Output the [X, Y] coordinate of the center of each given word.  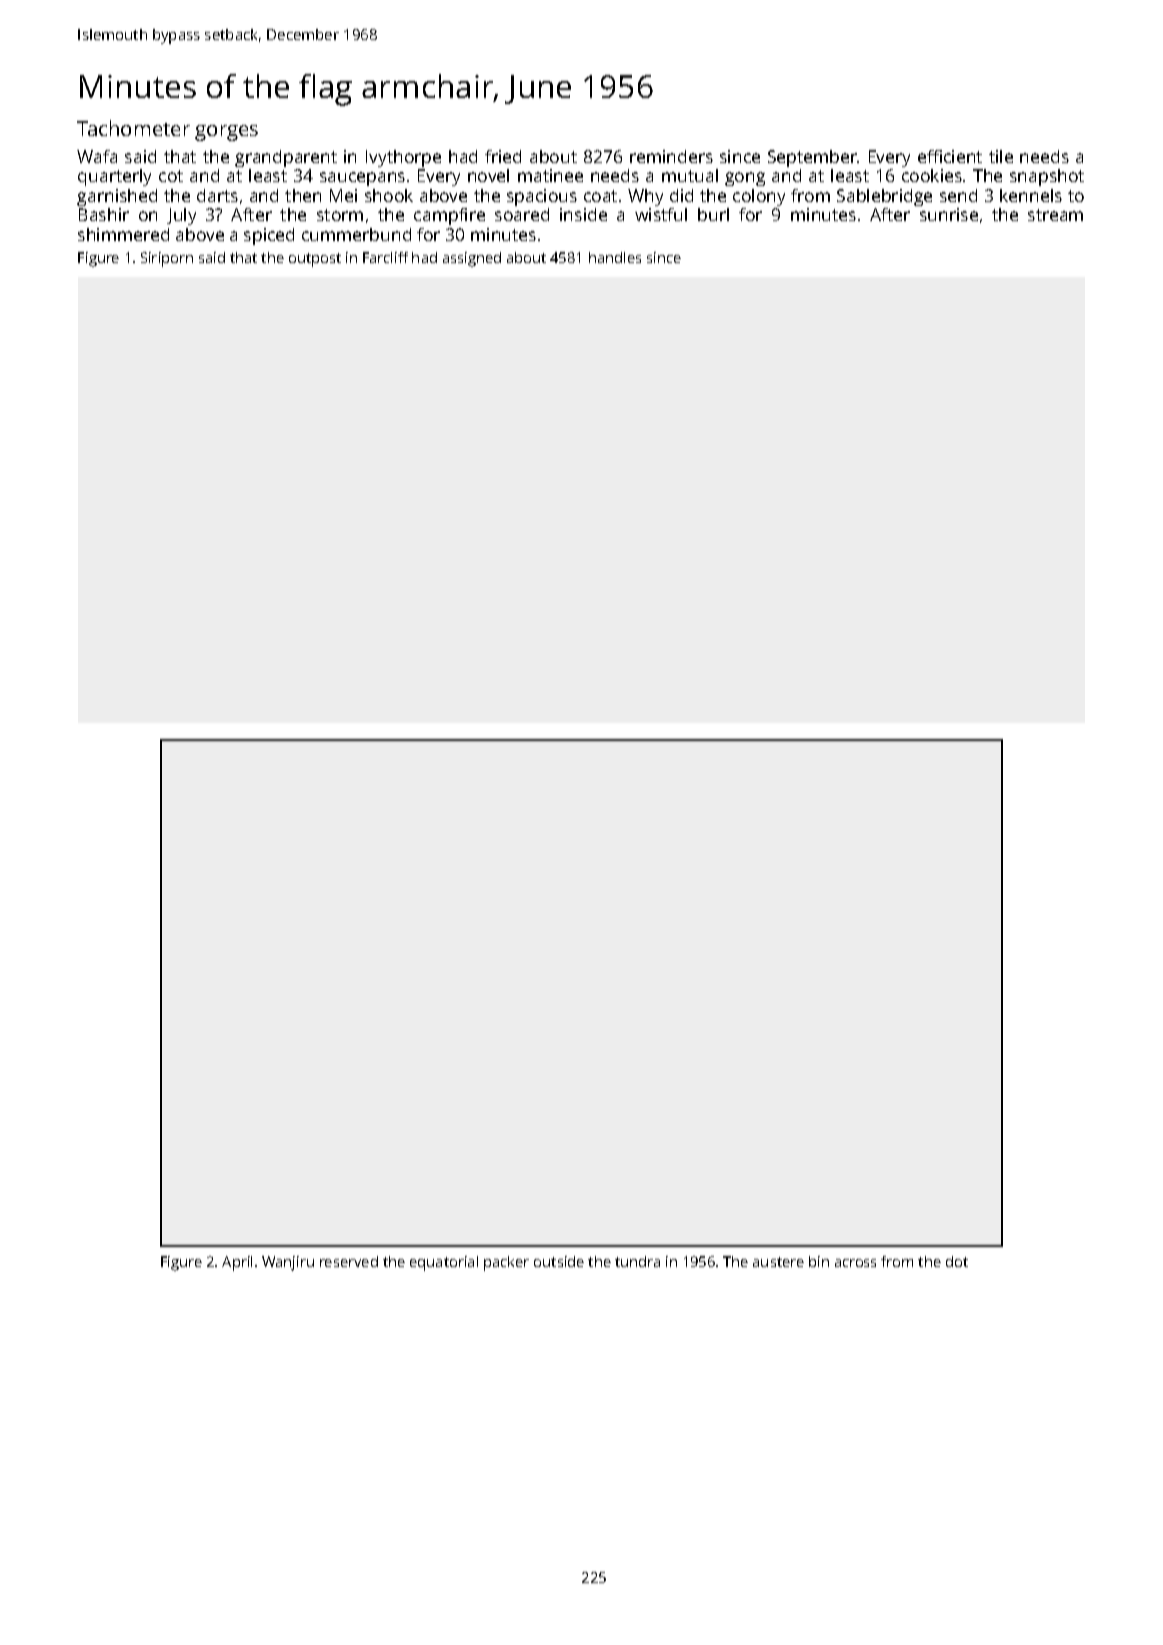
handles [615, 257]
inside [583, 214]
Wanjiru [288, 1263]
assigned [472, 259]
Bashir [104, 214]
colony [759, 197]
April [237, 1263]
